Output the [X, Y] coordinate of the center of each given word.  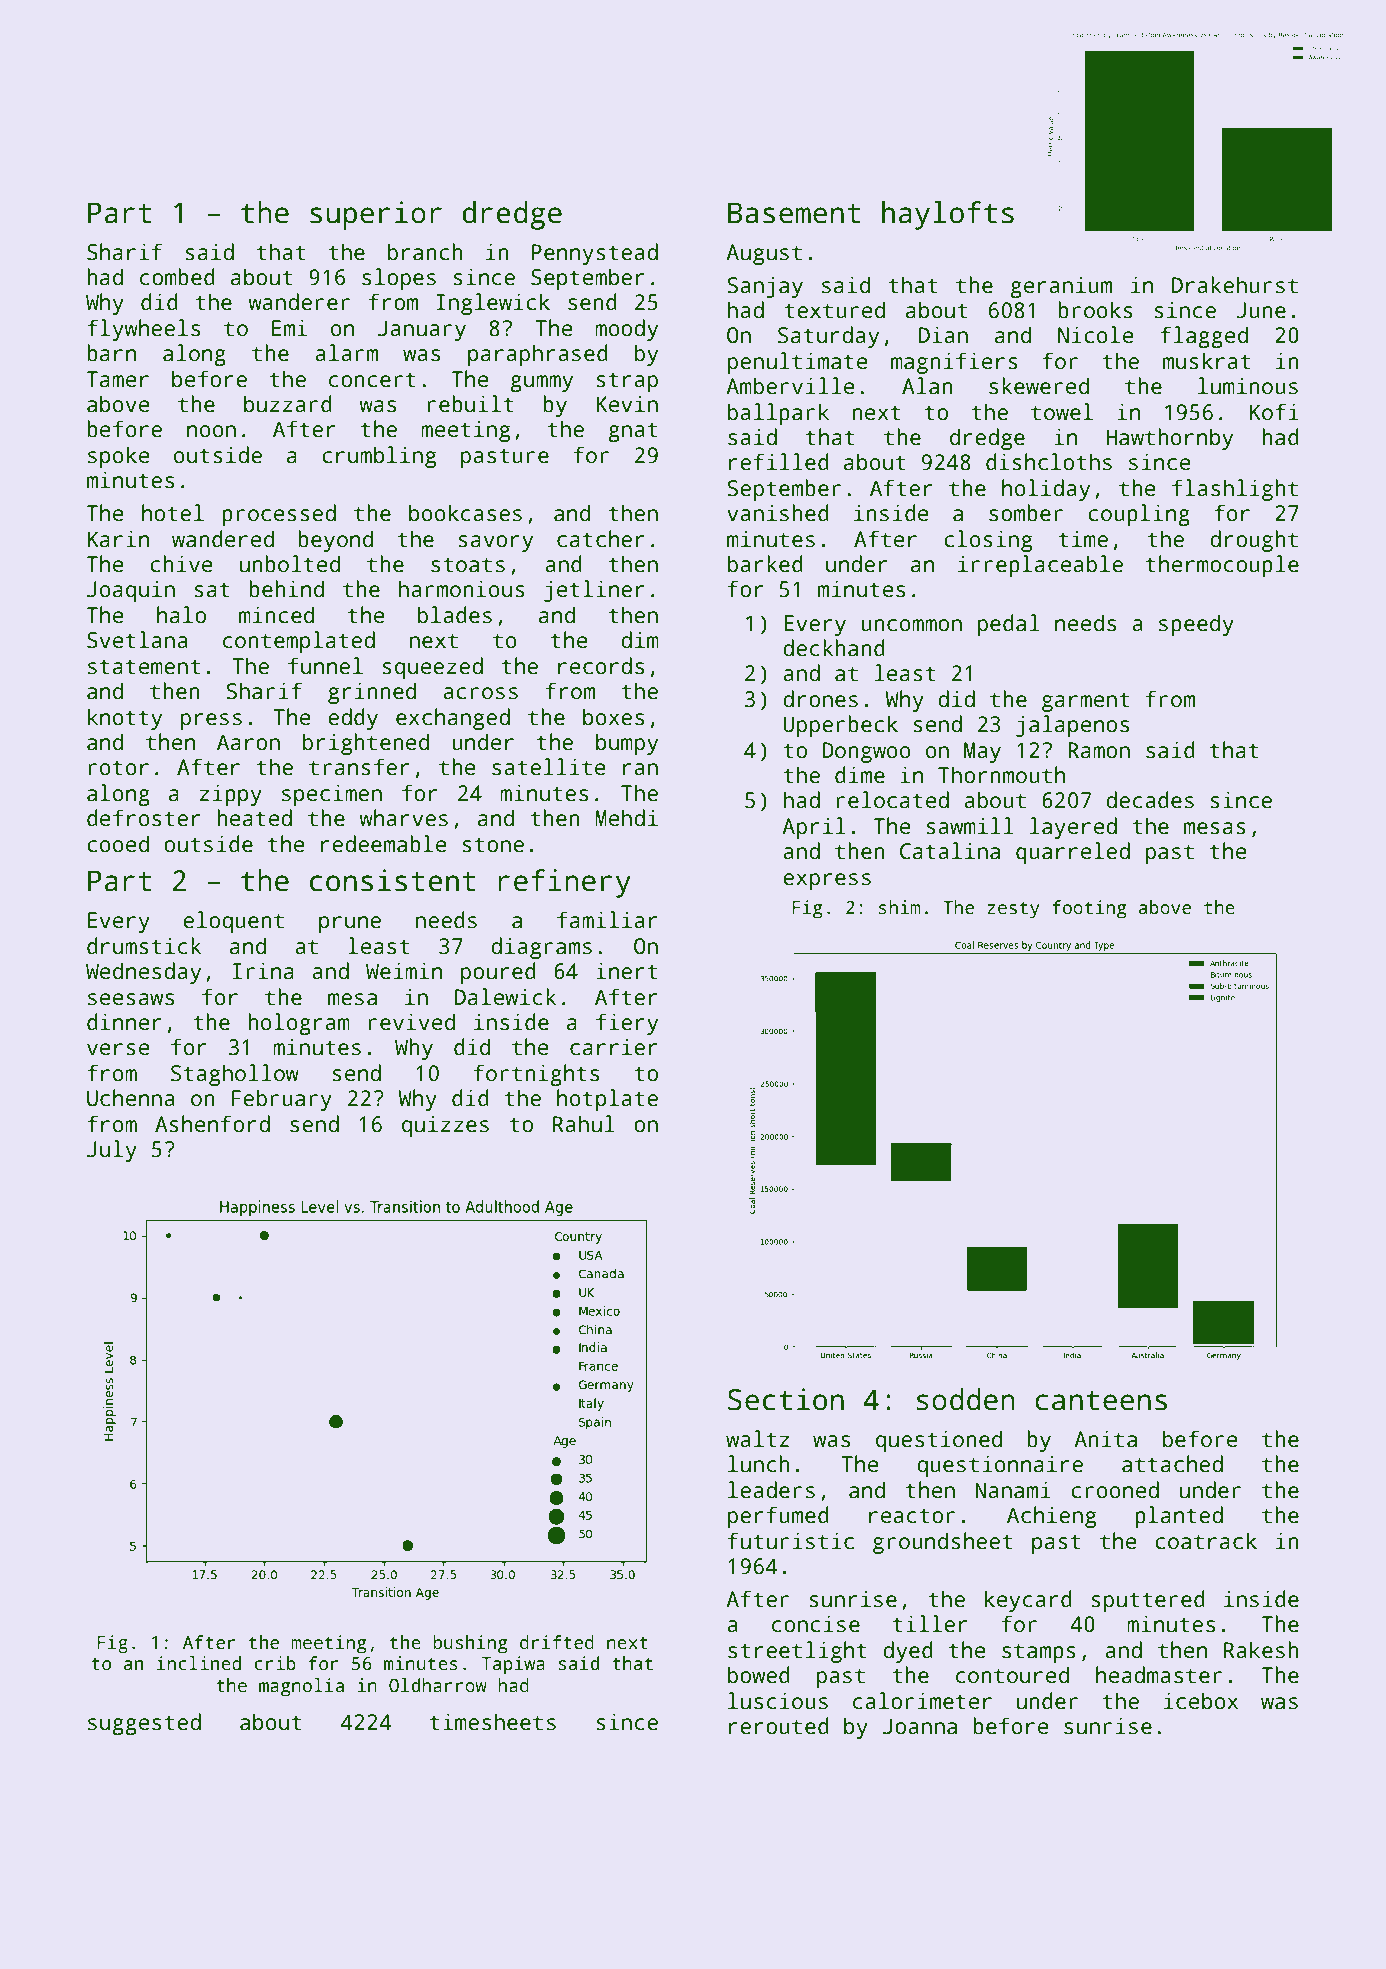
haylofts [948, 215]
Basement [794, 213]
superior [376, 215]
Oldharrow [438, 1685]
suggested [144, 1724]
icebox [1201, 1701]
